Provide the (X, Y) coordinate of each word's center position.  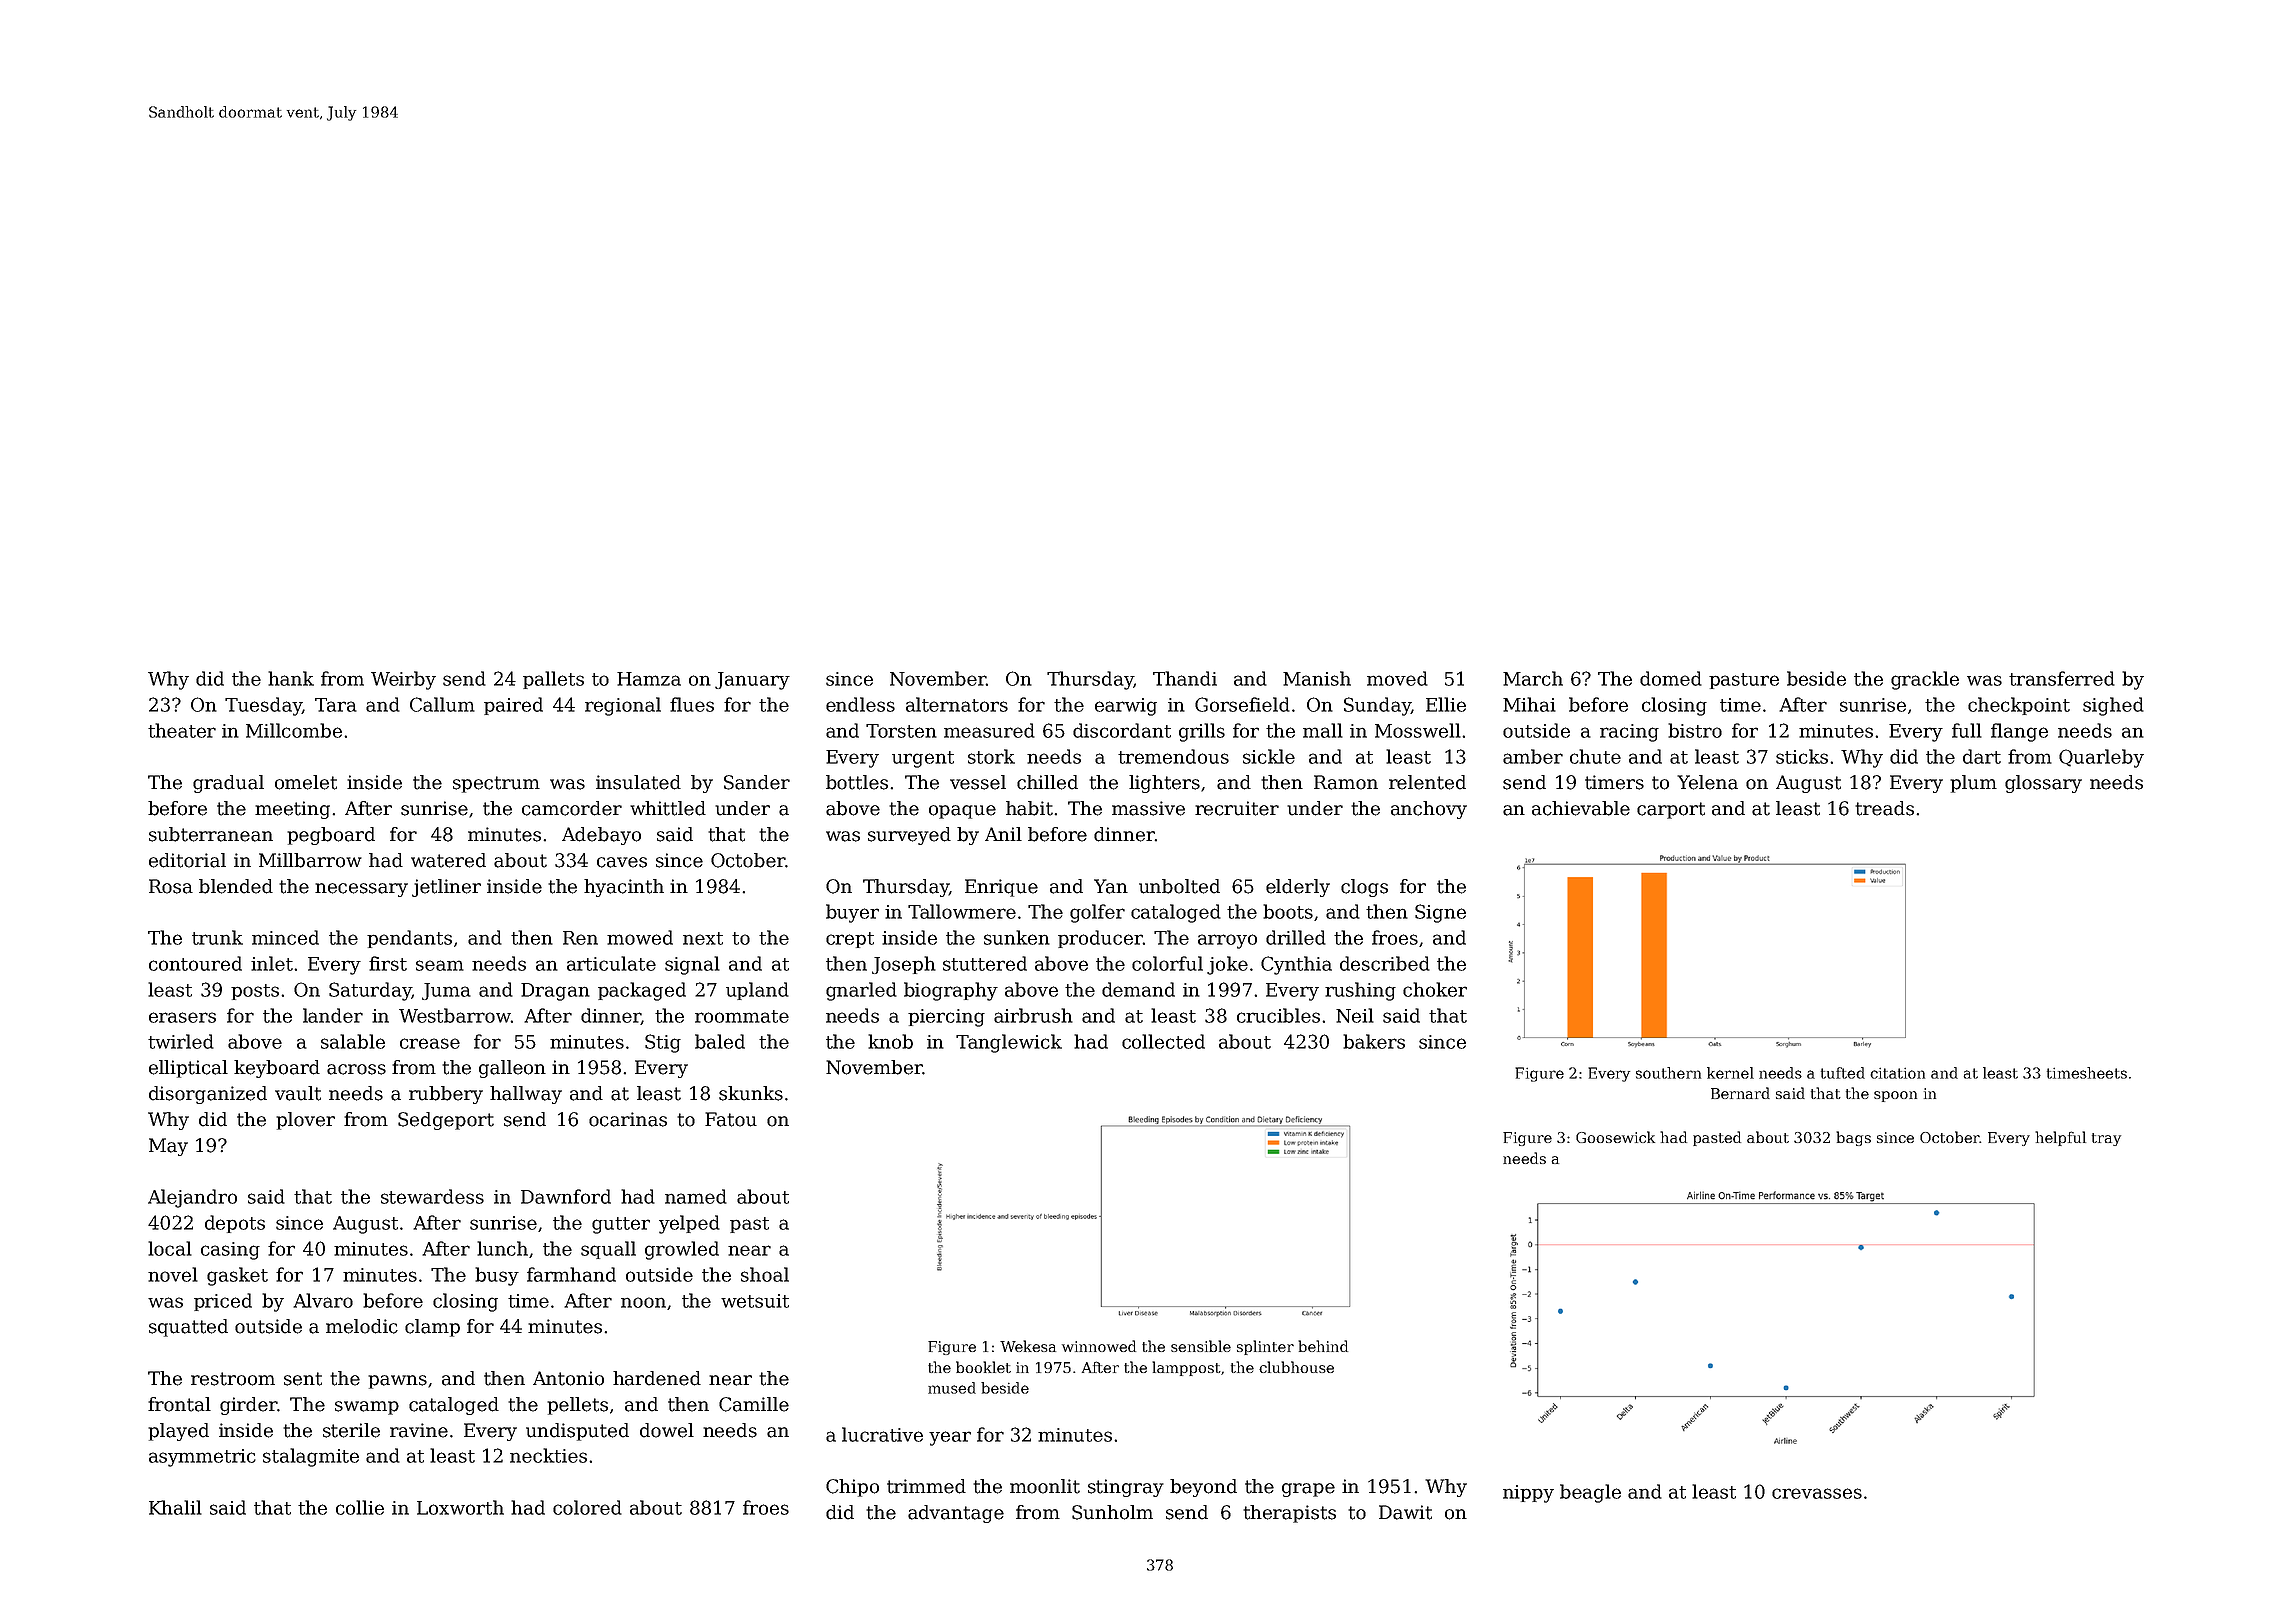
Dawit (1405, 1512)
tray (2106, 1139)
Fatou (731, 1119)
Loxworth (460, 1507)
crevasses (1817, 1493)
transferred (2062, 678)
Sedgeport (446, 1121)
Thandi (1185, 678)
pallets (553, 680)
